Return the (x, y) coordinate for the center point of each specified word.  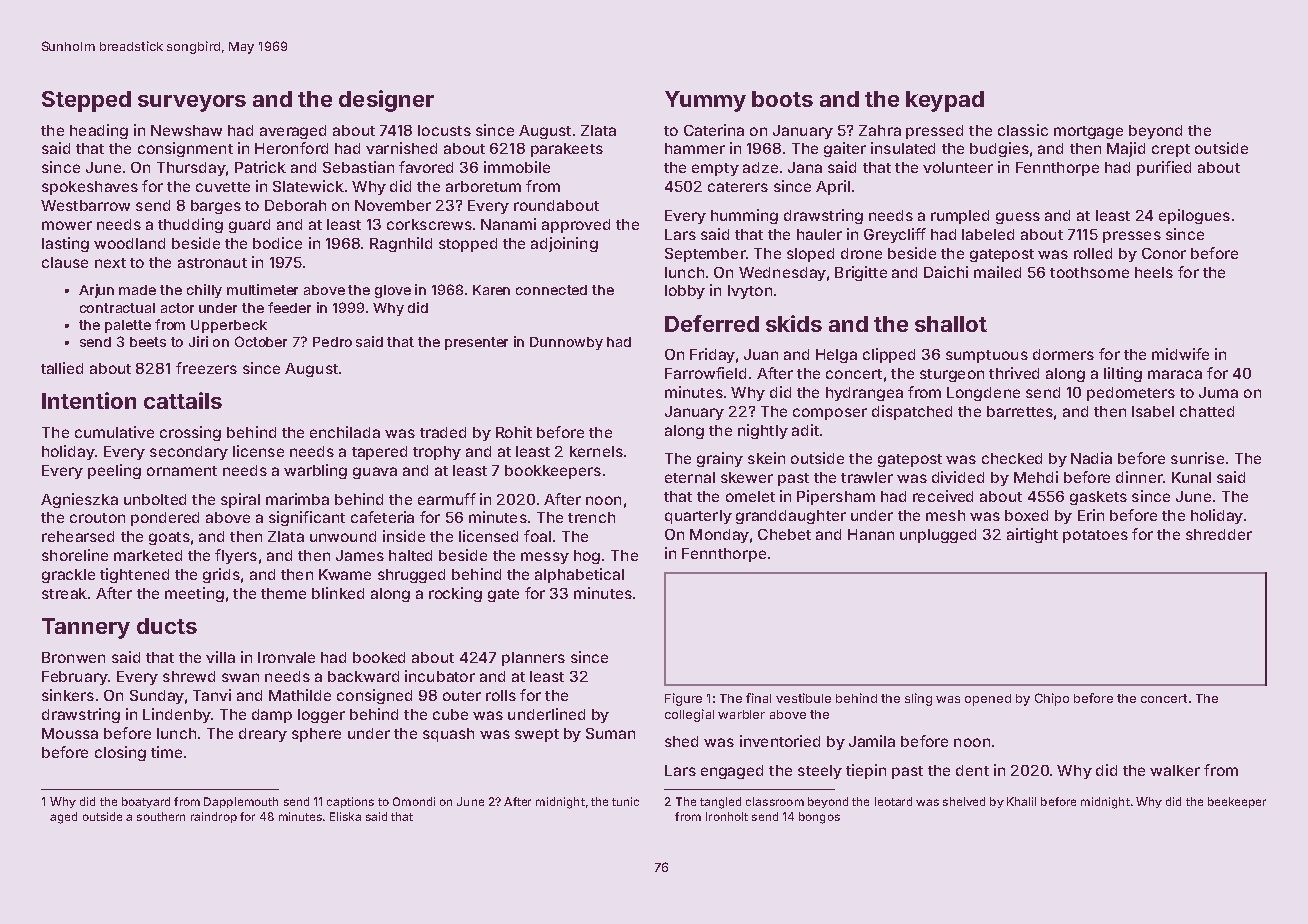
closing (120, 753)
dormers (1063, 354)
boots (782, 99)
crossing (190, 433)
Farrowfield (705, 373)
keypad (945, 101)
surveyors (192, 103)
